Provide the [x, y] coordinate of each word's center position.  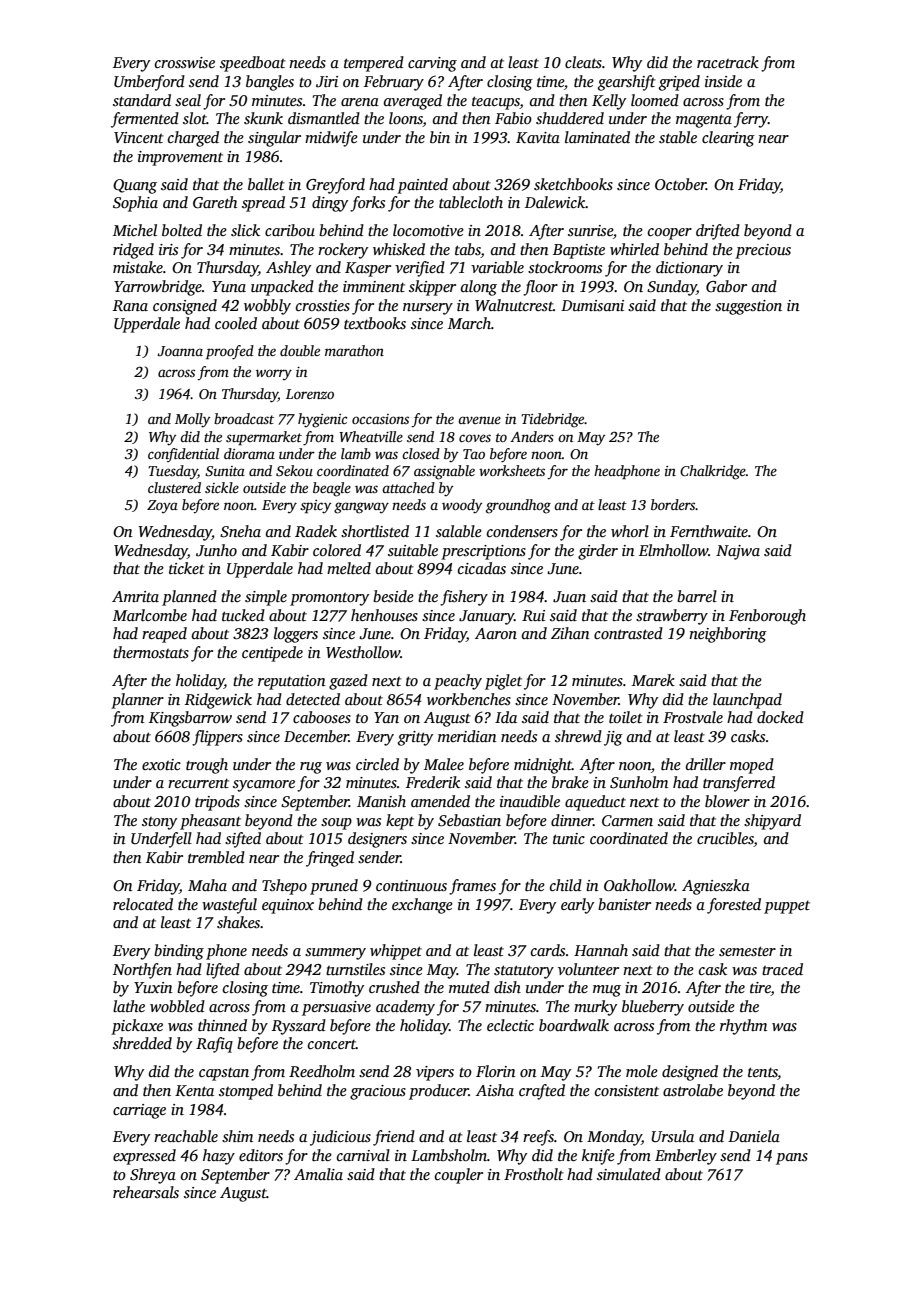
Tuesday [173, 472]
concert [332, 1044]
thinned [222, 1025]
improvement [180, 158]
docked [780, 717]
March [469, 323]
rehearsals [146, 1192]
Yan [386, 717]
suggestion [748, 307]
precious [763, 251]
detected [313, 699]
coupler [459, 1176]
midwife [331, 139]
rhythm [743, 1027]
